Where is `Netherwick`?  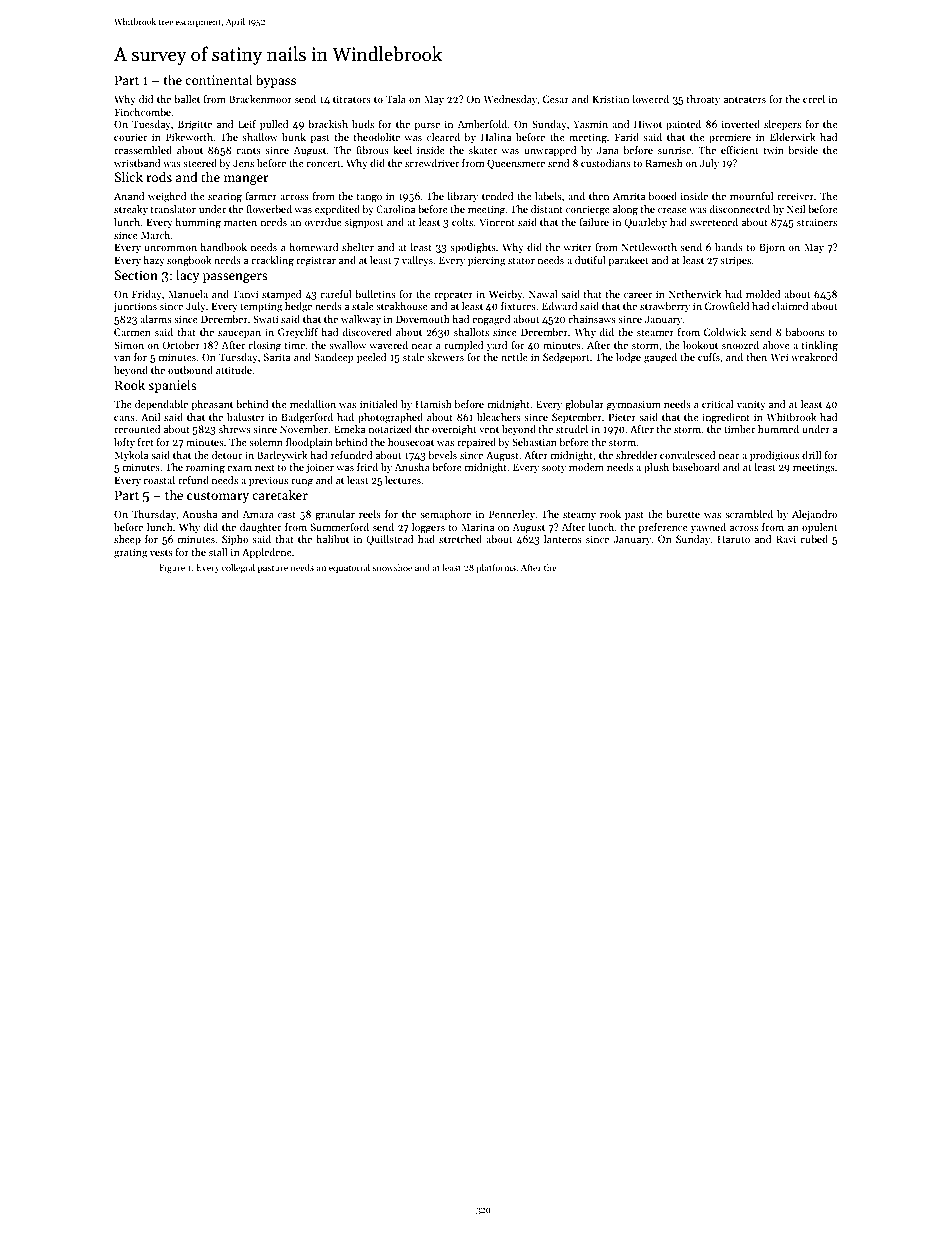 Netherwick is located at coordinates (695, 294).
